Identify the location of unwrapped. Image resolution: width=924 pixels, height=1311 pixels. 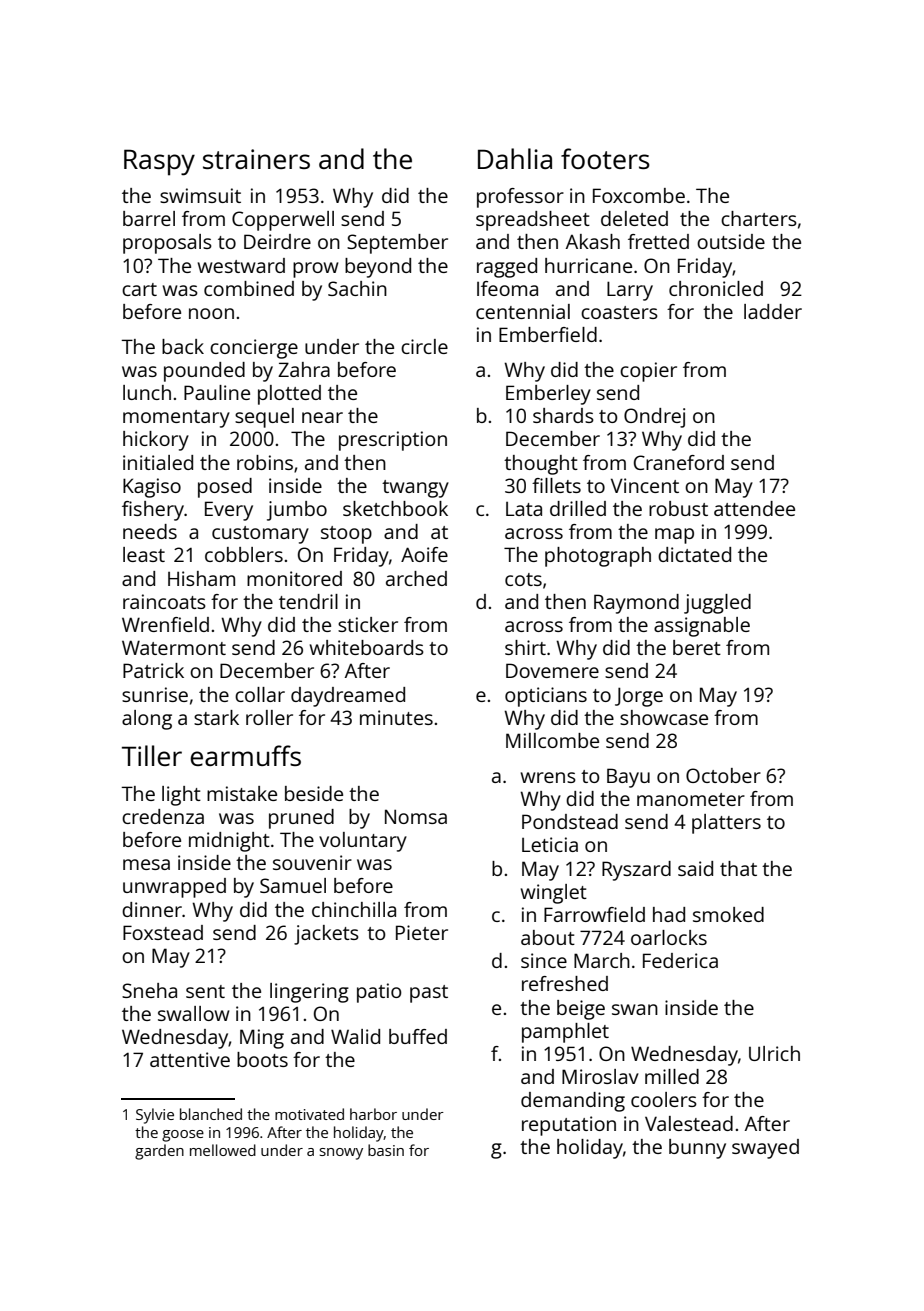
(174, 888).
